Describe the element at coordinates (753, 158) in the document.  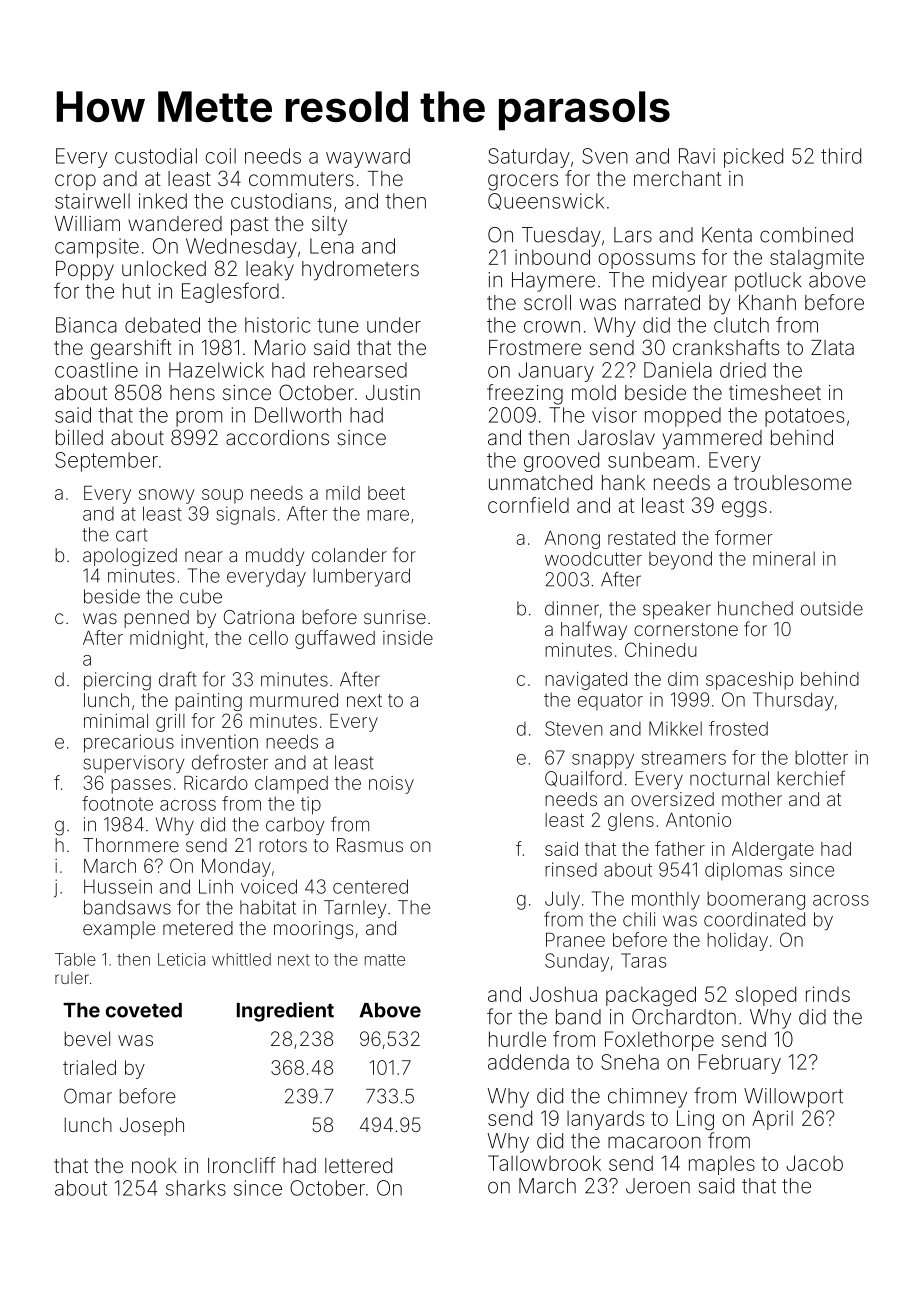
I see `picked` at that location.
